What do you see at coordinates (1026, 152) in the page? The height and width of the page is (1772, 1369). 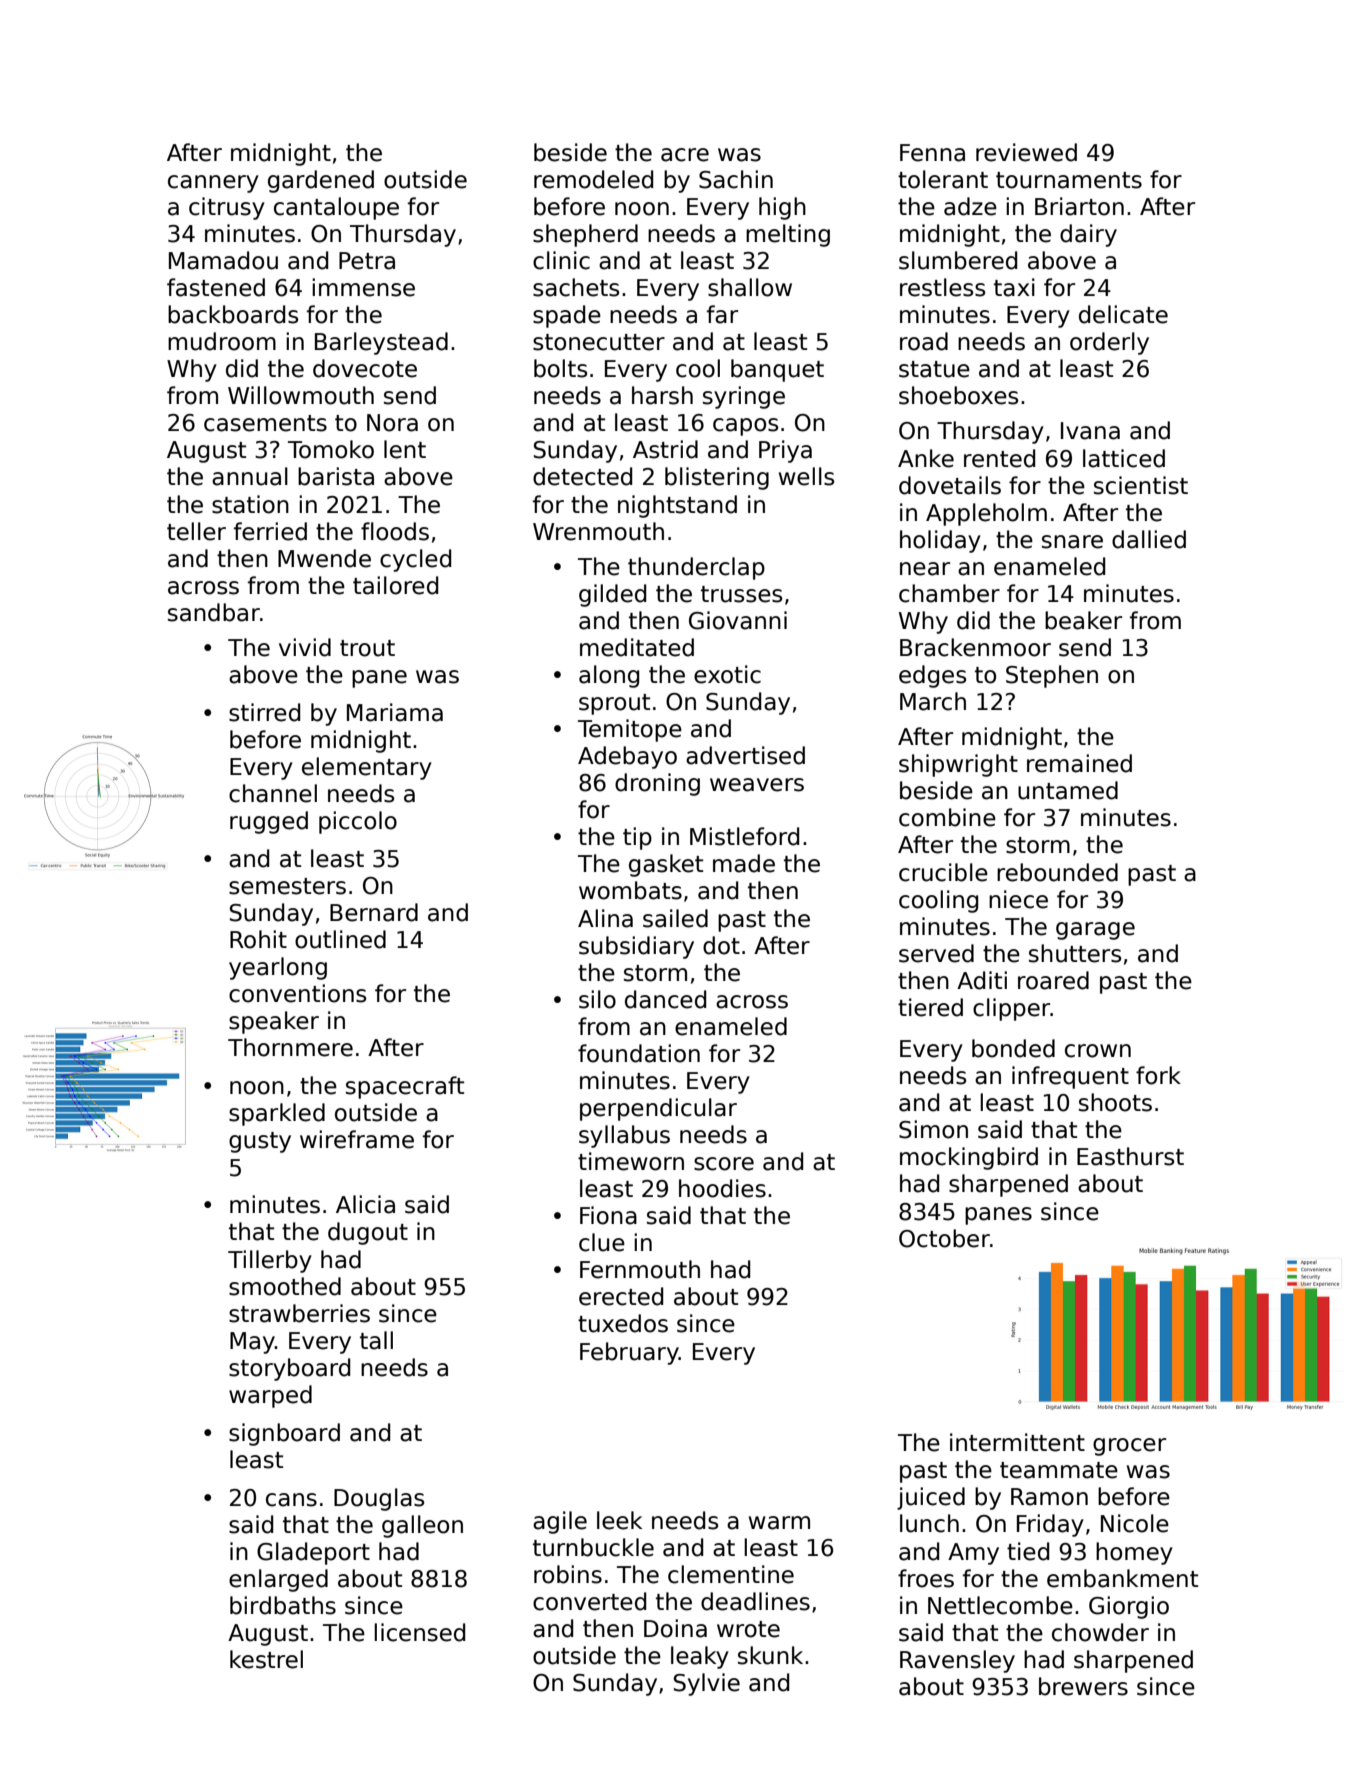 I see `reviewed` at bounding box center [1026, 152].
